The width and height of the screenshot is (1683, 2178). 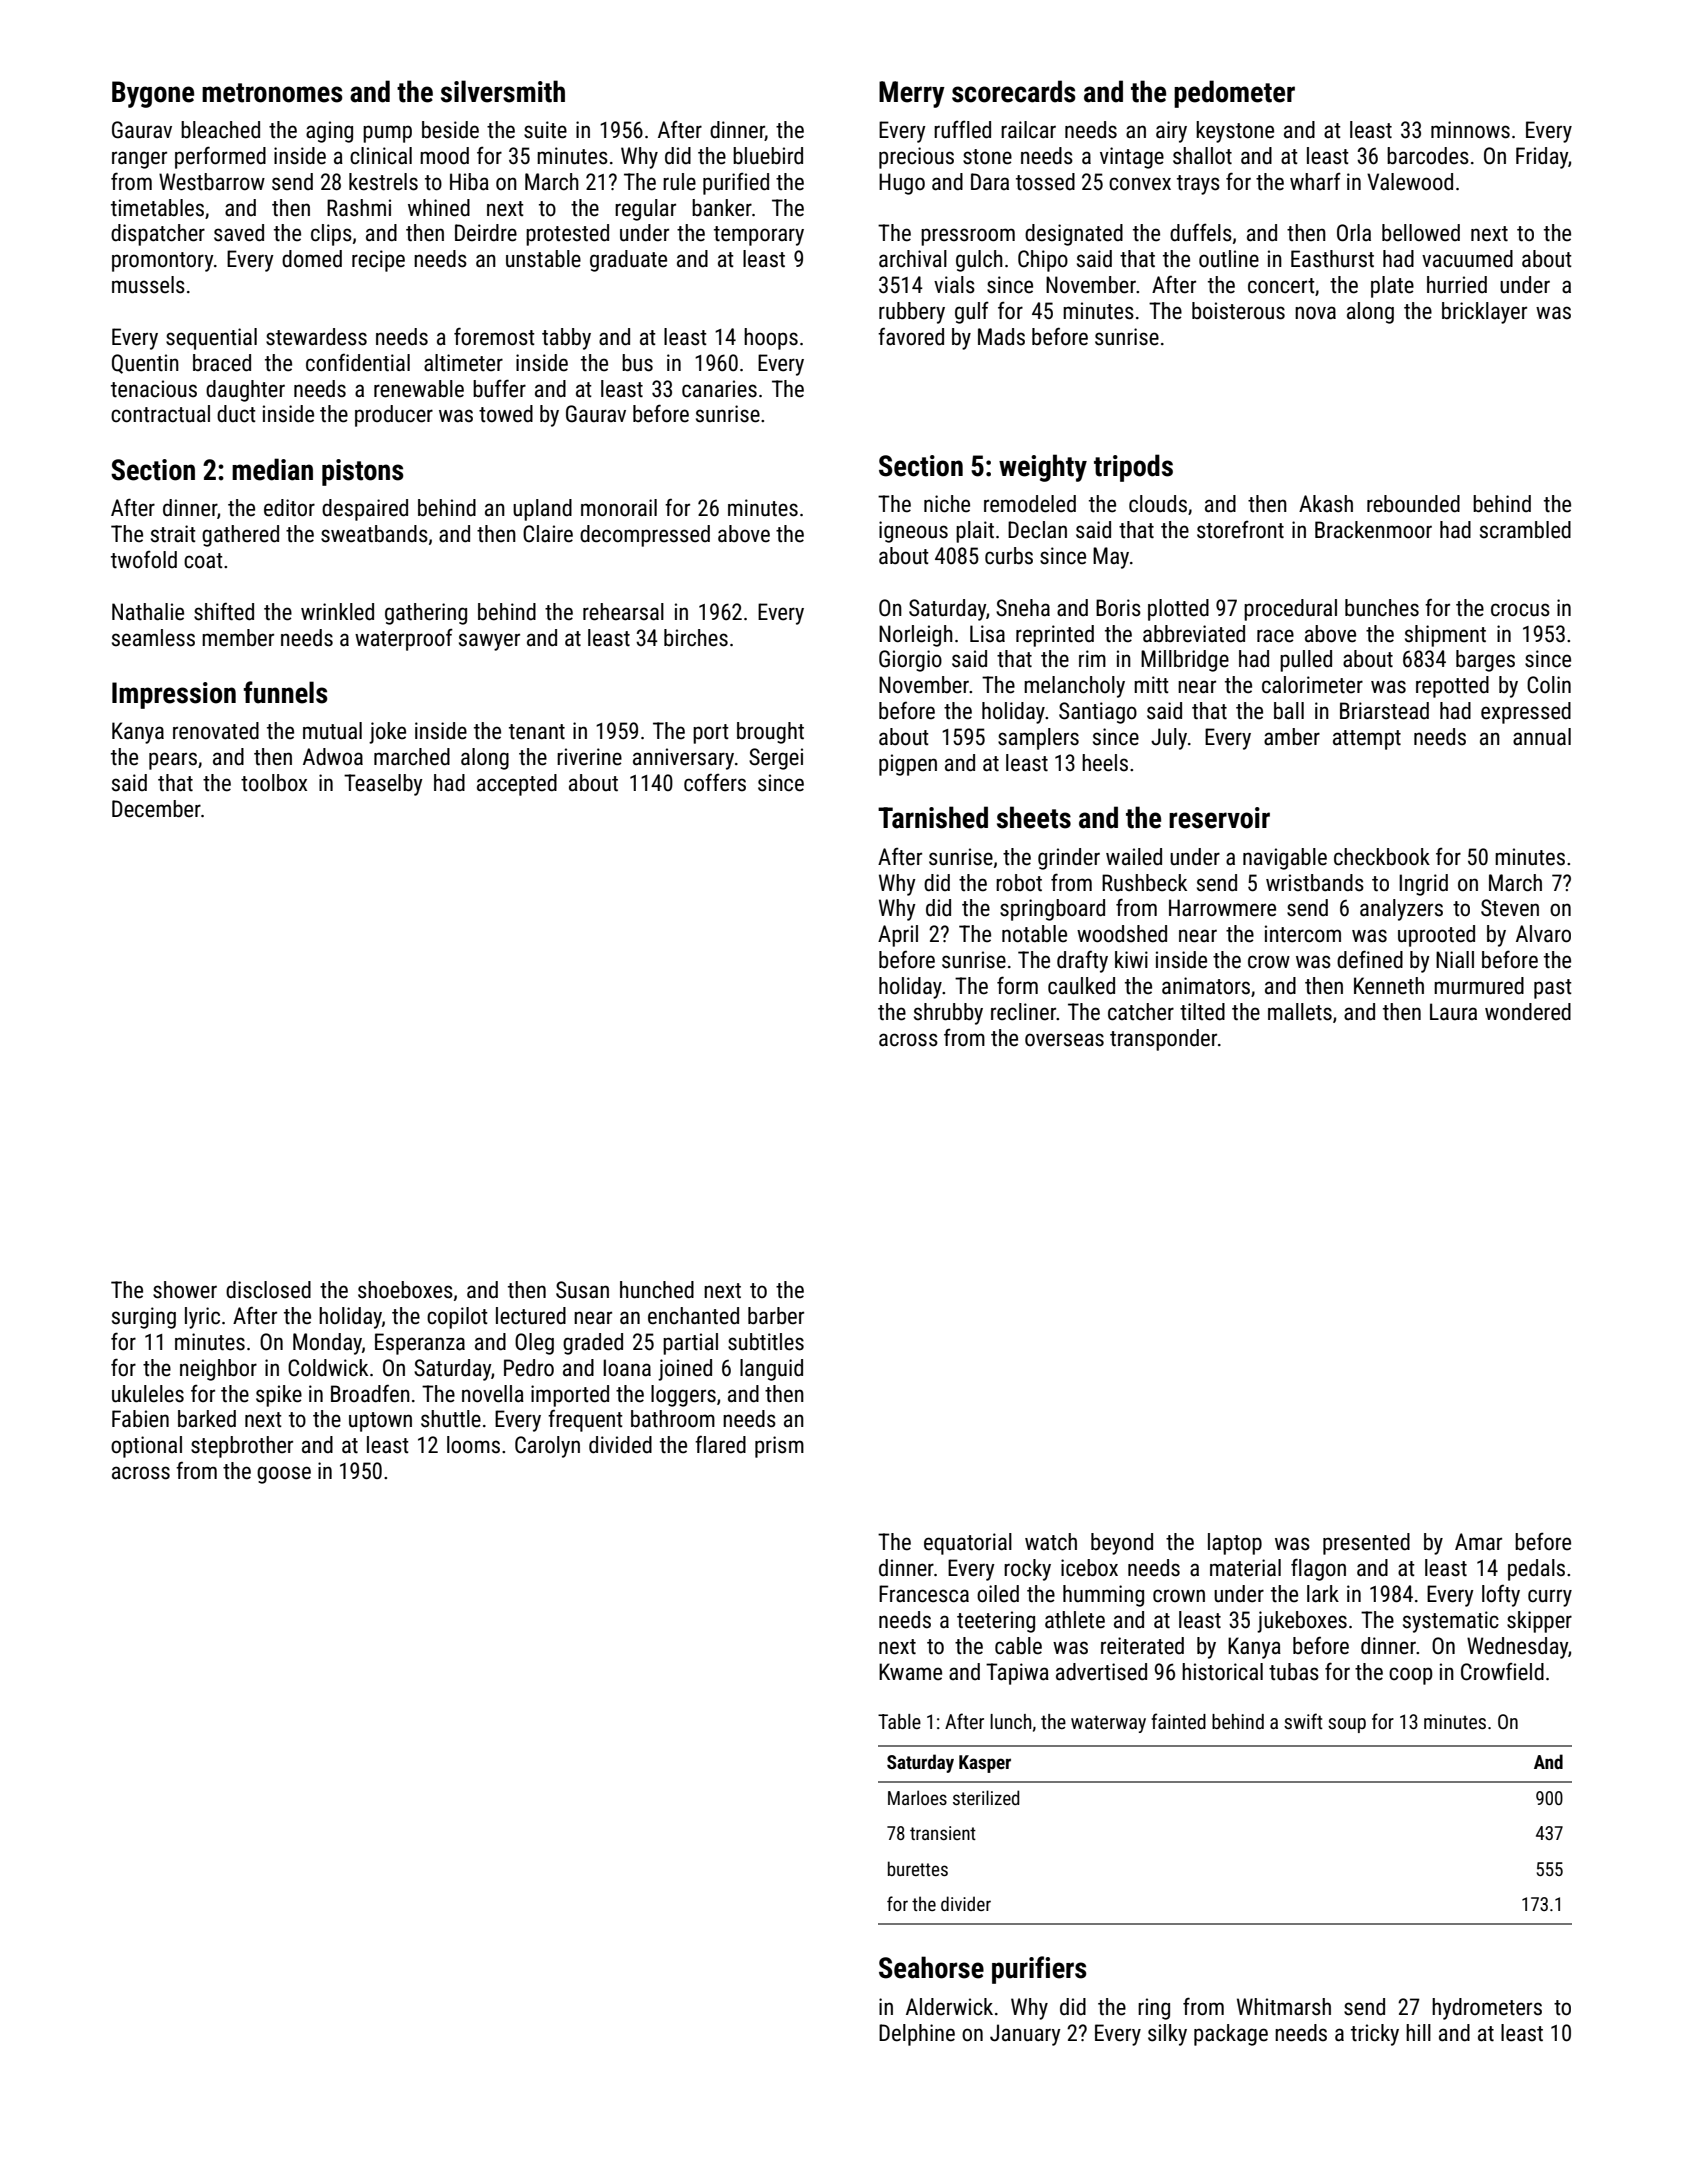 I want to click on reiterated, so click(x=1142, y=1646).
